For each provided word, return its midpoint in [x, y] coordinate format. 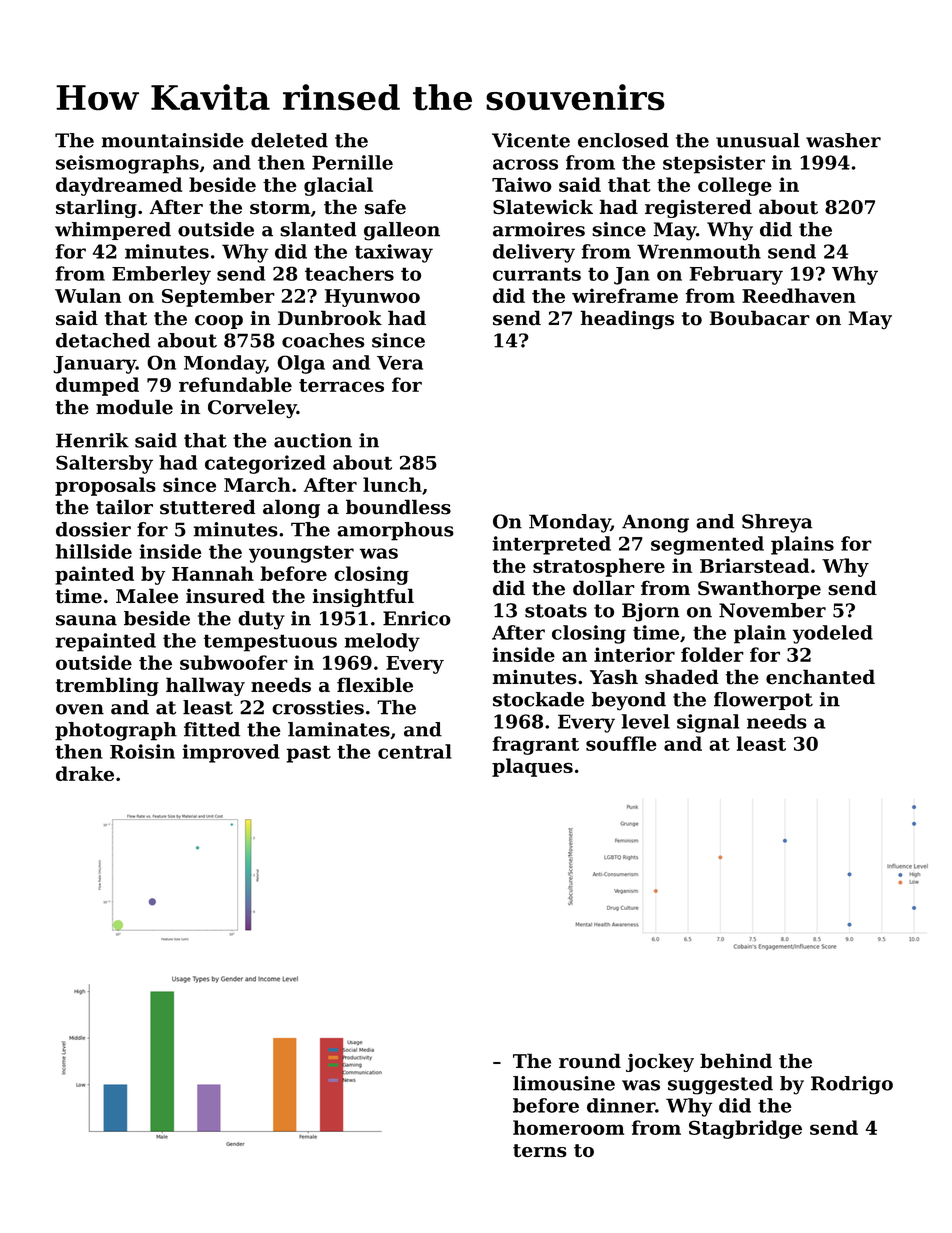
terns [540, 1151]
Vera [400, 363]
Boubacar [760, 318]
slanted [318, 229]
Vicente [531, 140]
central [415, 751]
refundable [235, 384]
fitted [212, 729]
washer [843, 140]
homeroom [568, 1127]
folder [712, 654]
